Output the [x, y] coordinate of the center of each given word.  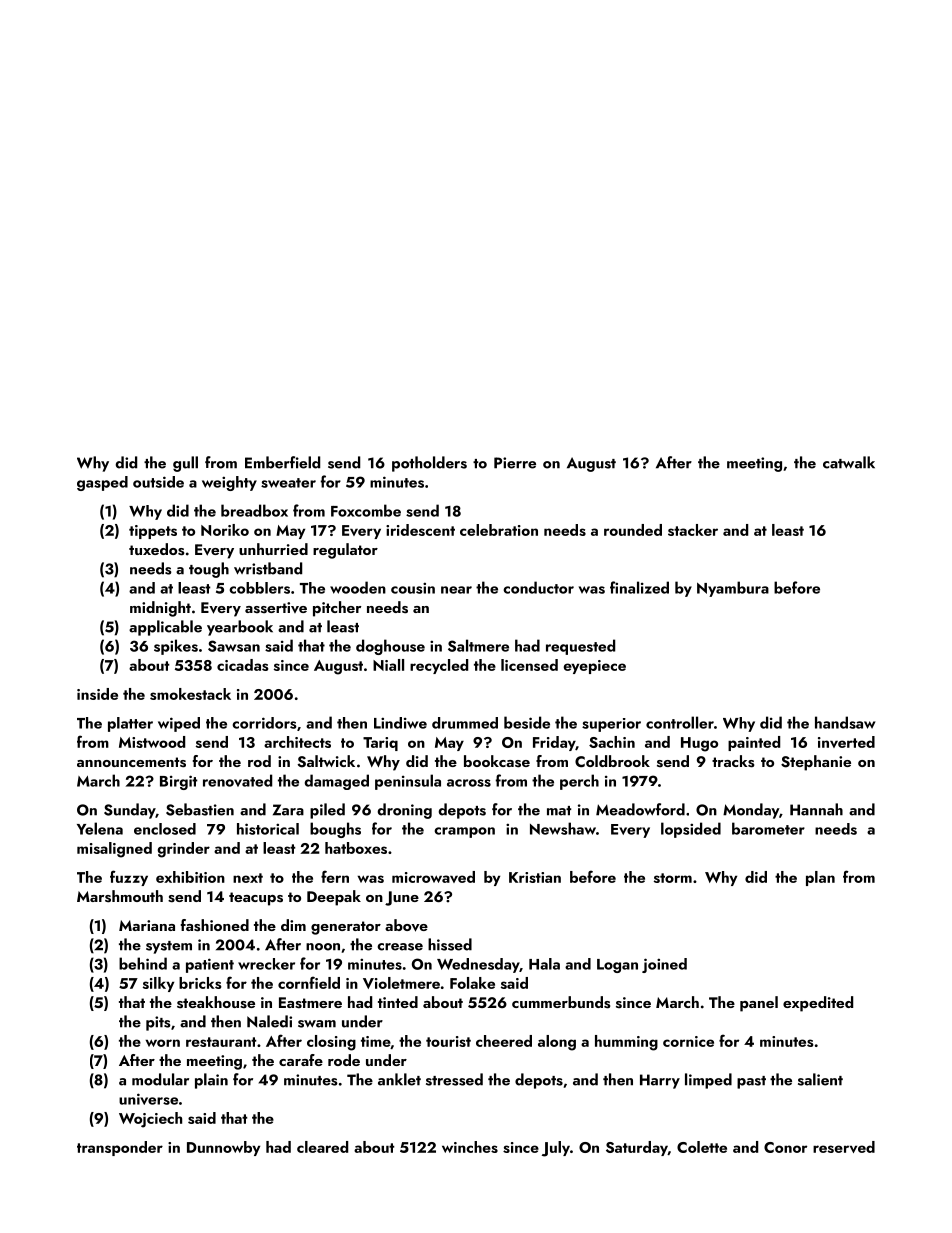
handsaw [845, 722]
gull [185, 464]
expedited [818, 1004]
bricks [200, 983]
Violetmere [401, 983]
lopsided [691, 830]
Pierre [515, 463]
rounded [633, 530]
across [469, 783]
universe [148, 1099]
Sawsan [234, 646]
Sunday [130, 811]
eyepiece [594, 667]
